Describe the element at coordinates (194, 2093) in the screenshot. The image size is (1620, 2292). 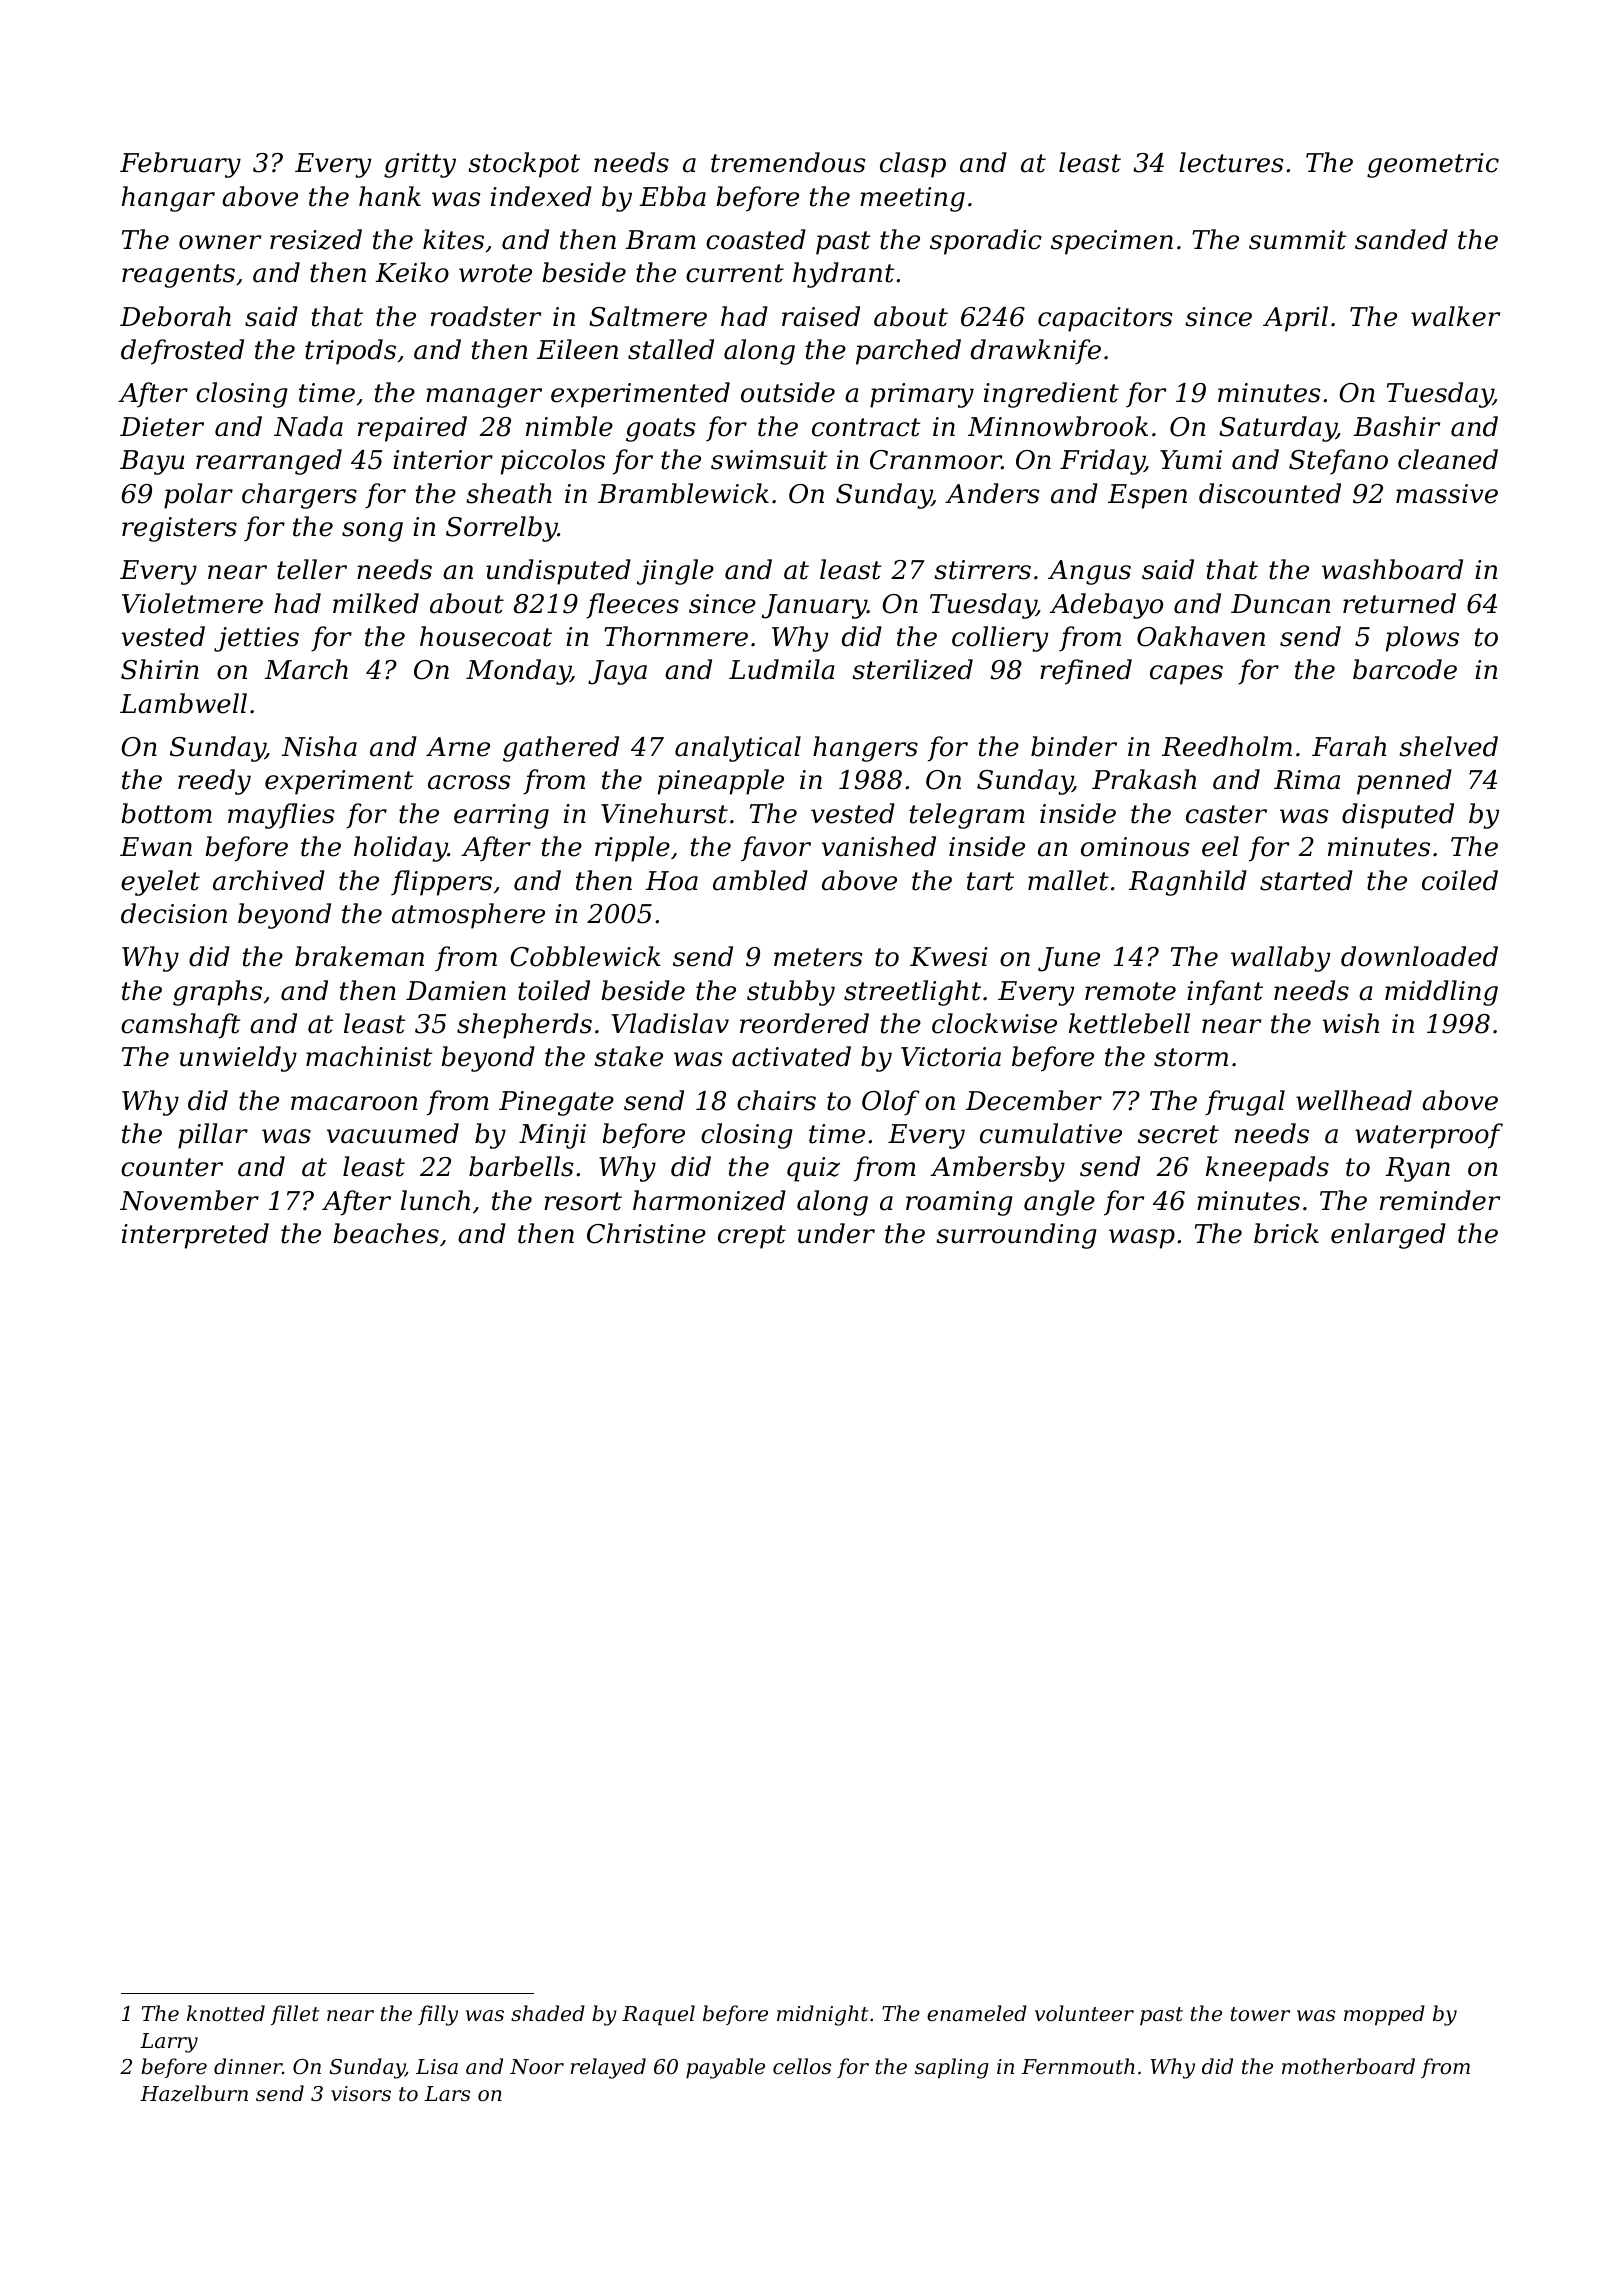
I see `Hazelburn` at that location.
